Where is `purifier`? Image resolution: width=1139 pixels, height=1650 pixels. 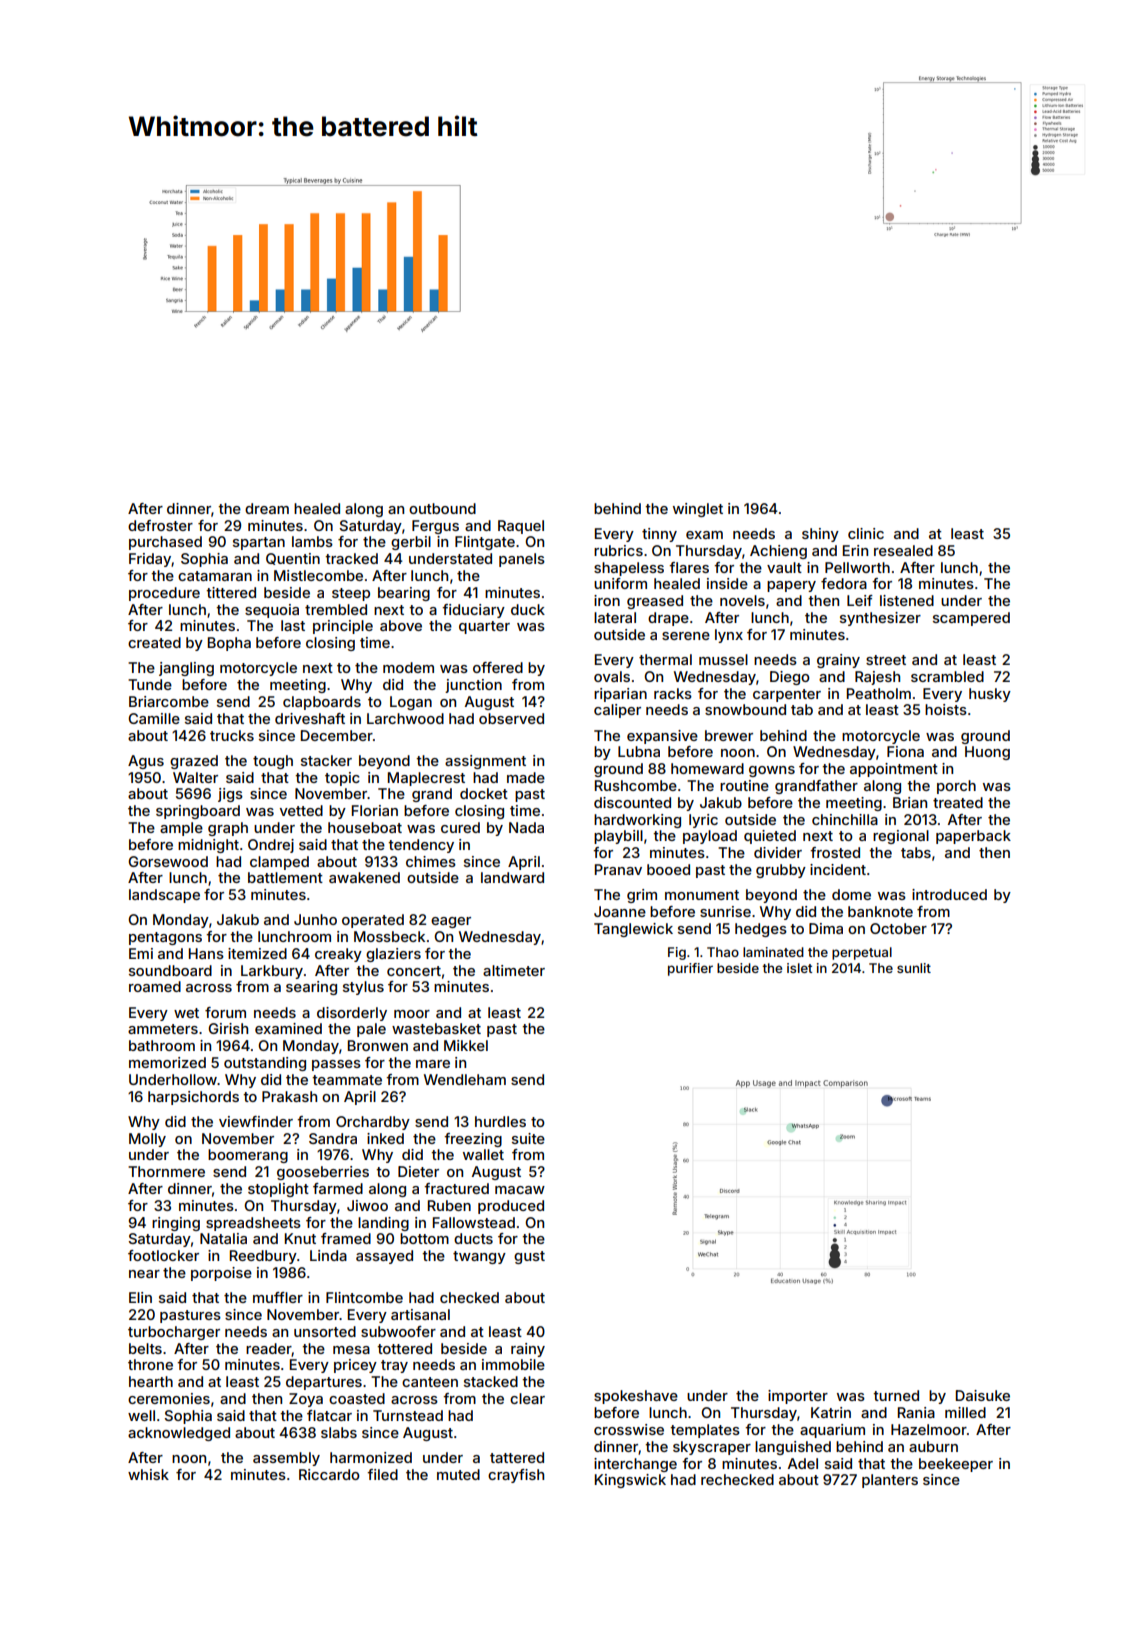 purifier is located at coordinates (690, 969).
